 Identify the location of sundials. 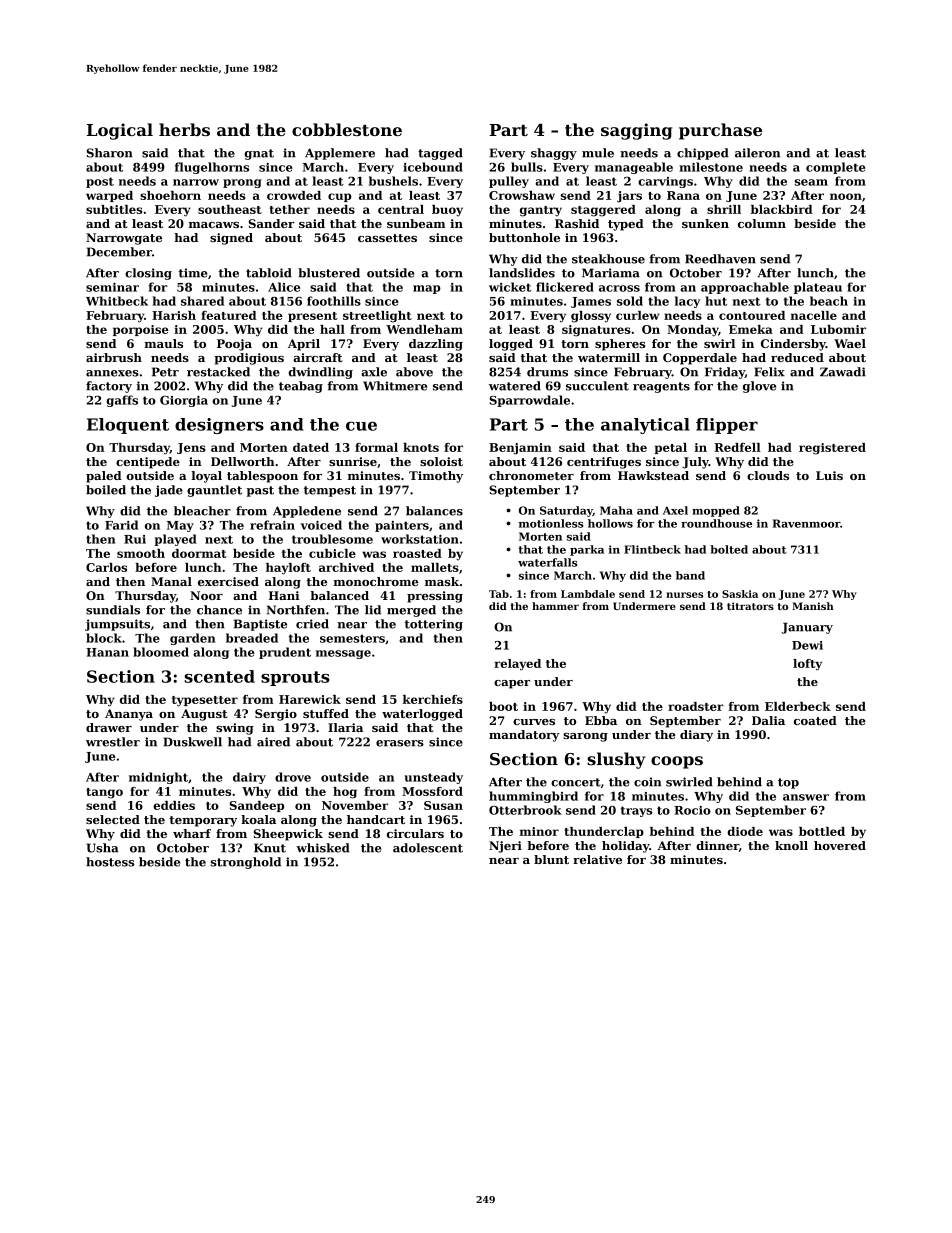
(113, 610).
